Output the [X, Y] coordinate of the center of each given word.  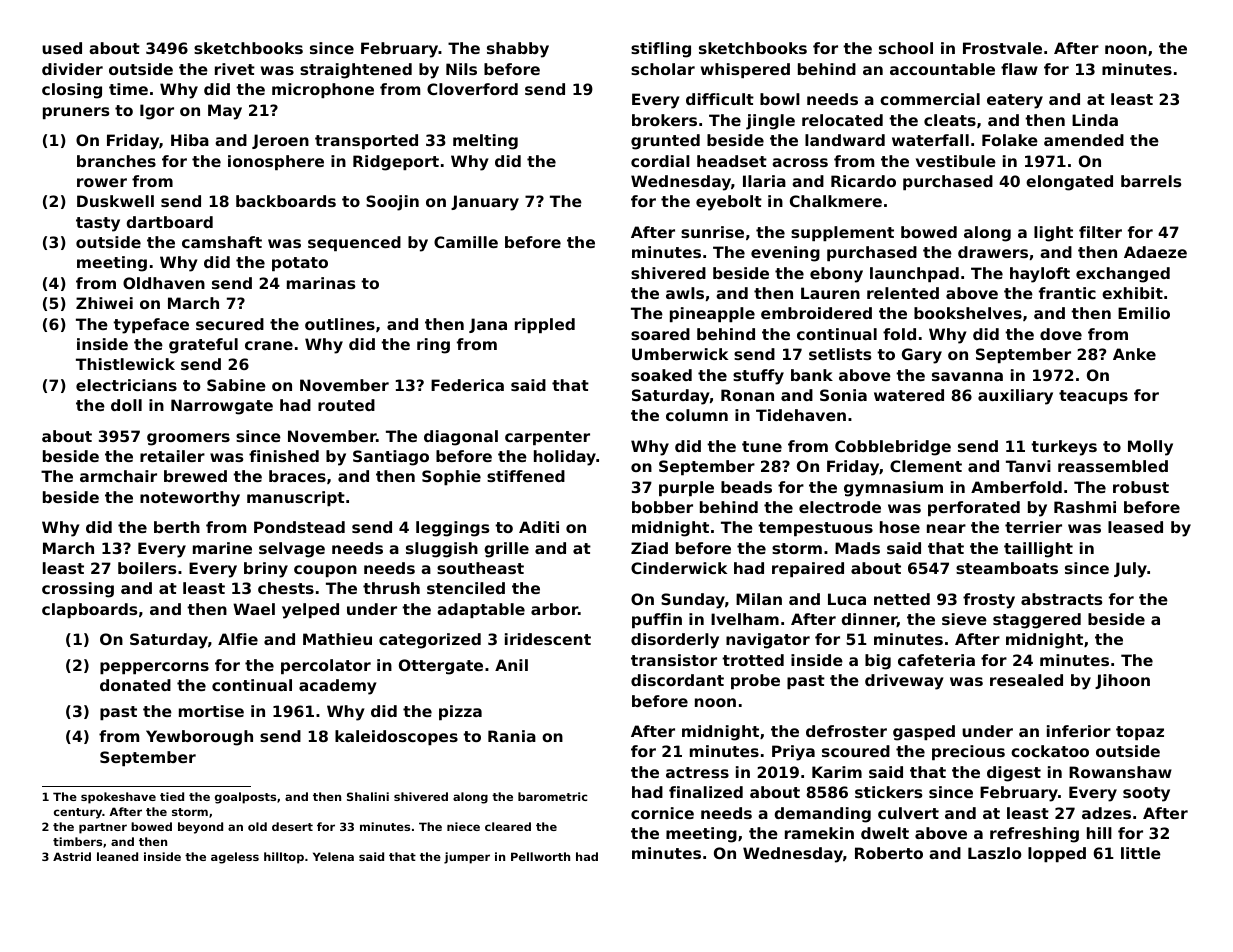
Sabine [236, 385]
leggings [452, 529]
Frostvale [1002, 48]
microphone [323, 90]
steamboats [1007, 568]
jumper [467, 858]
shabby [518, 50]
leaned [117, 856]
